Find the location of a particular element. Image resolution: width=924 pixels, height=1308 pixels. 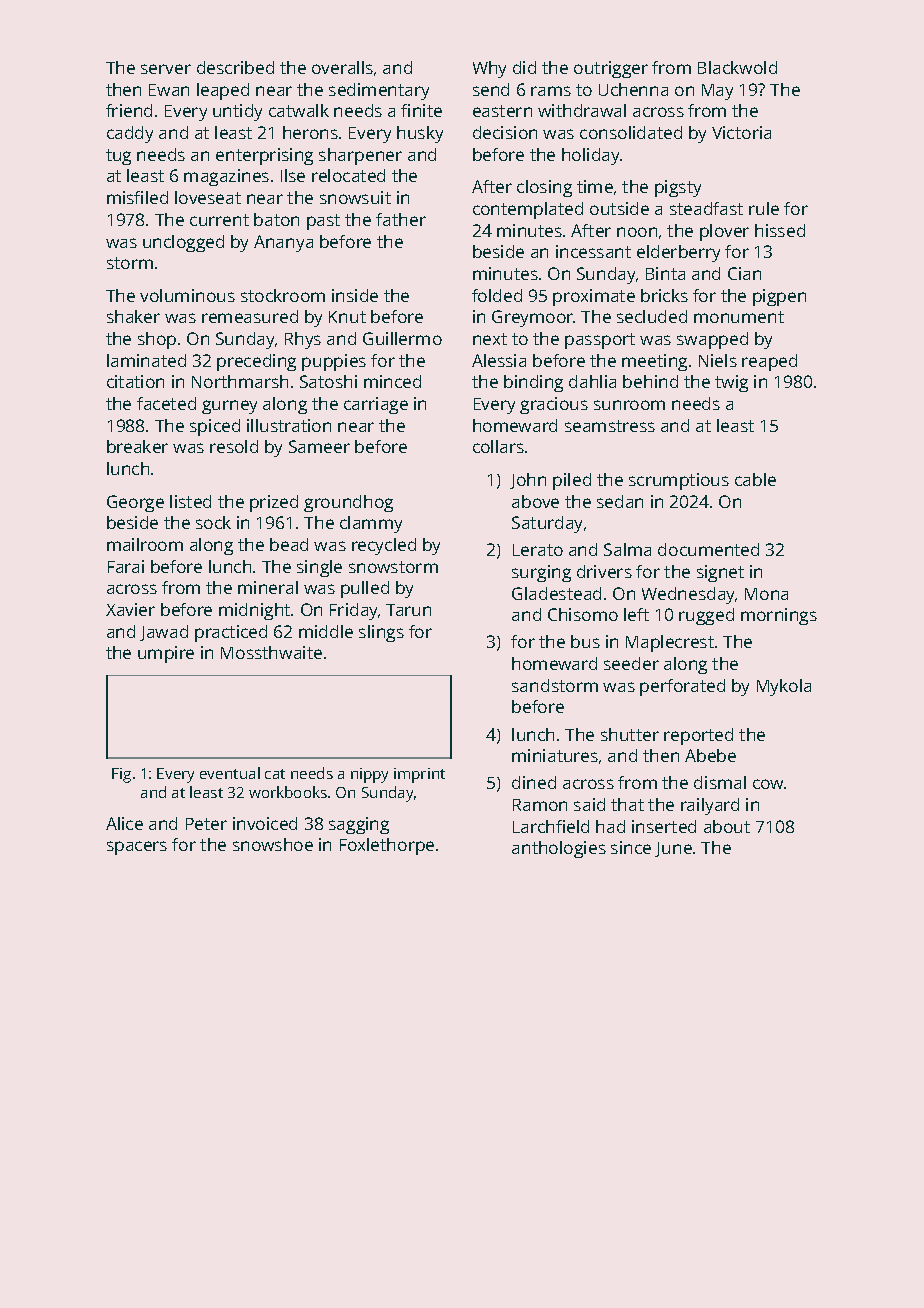

proximate is located at coordinates (594, 297).
